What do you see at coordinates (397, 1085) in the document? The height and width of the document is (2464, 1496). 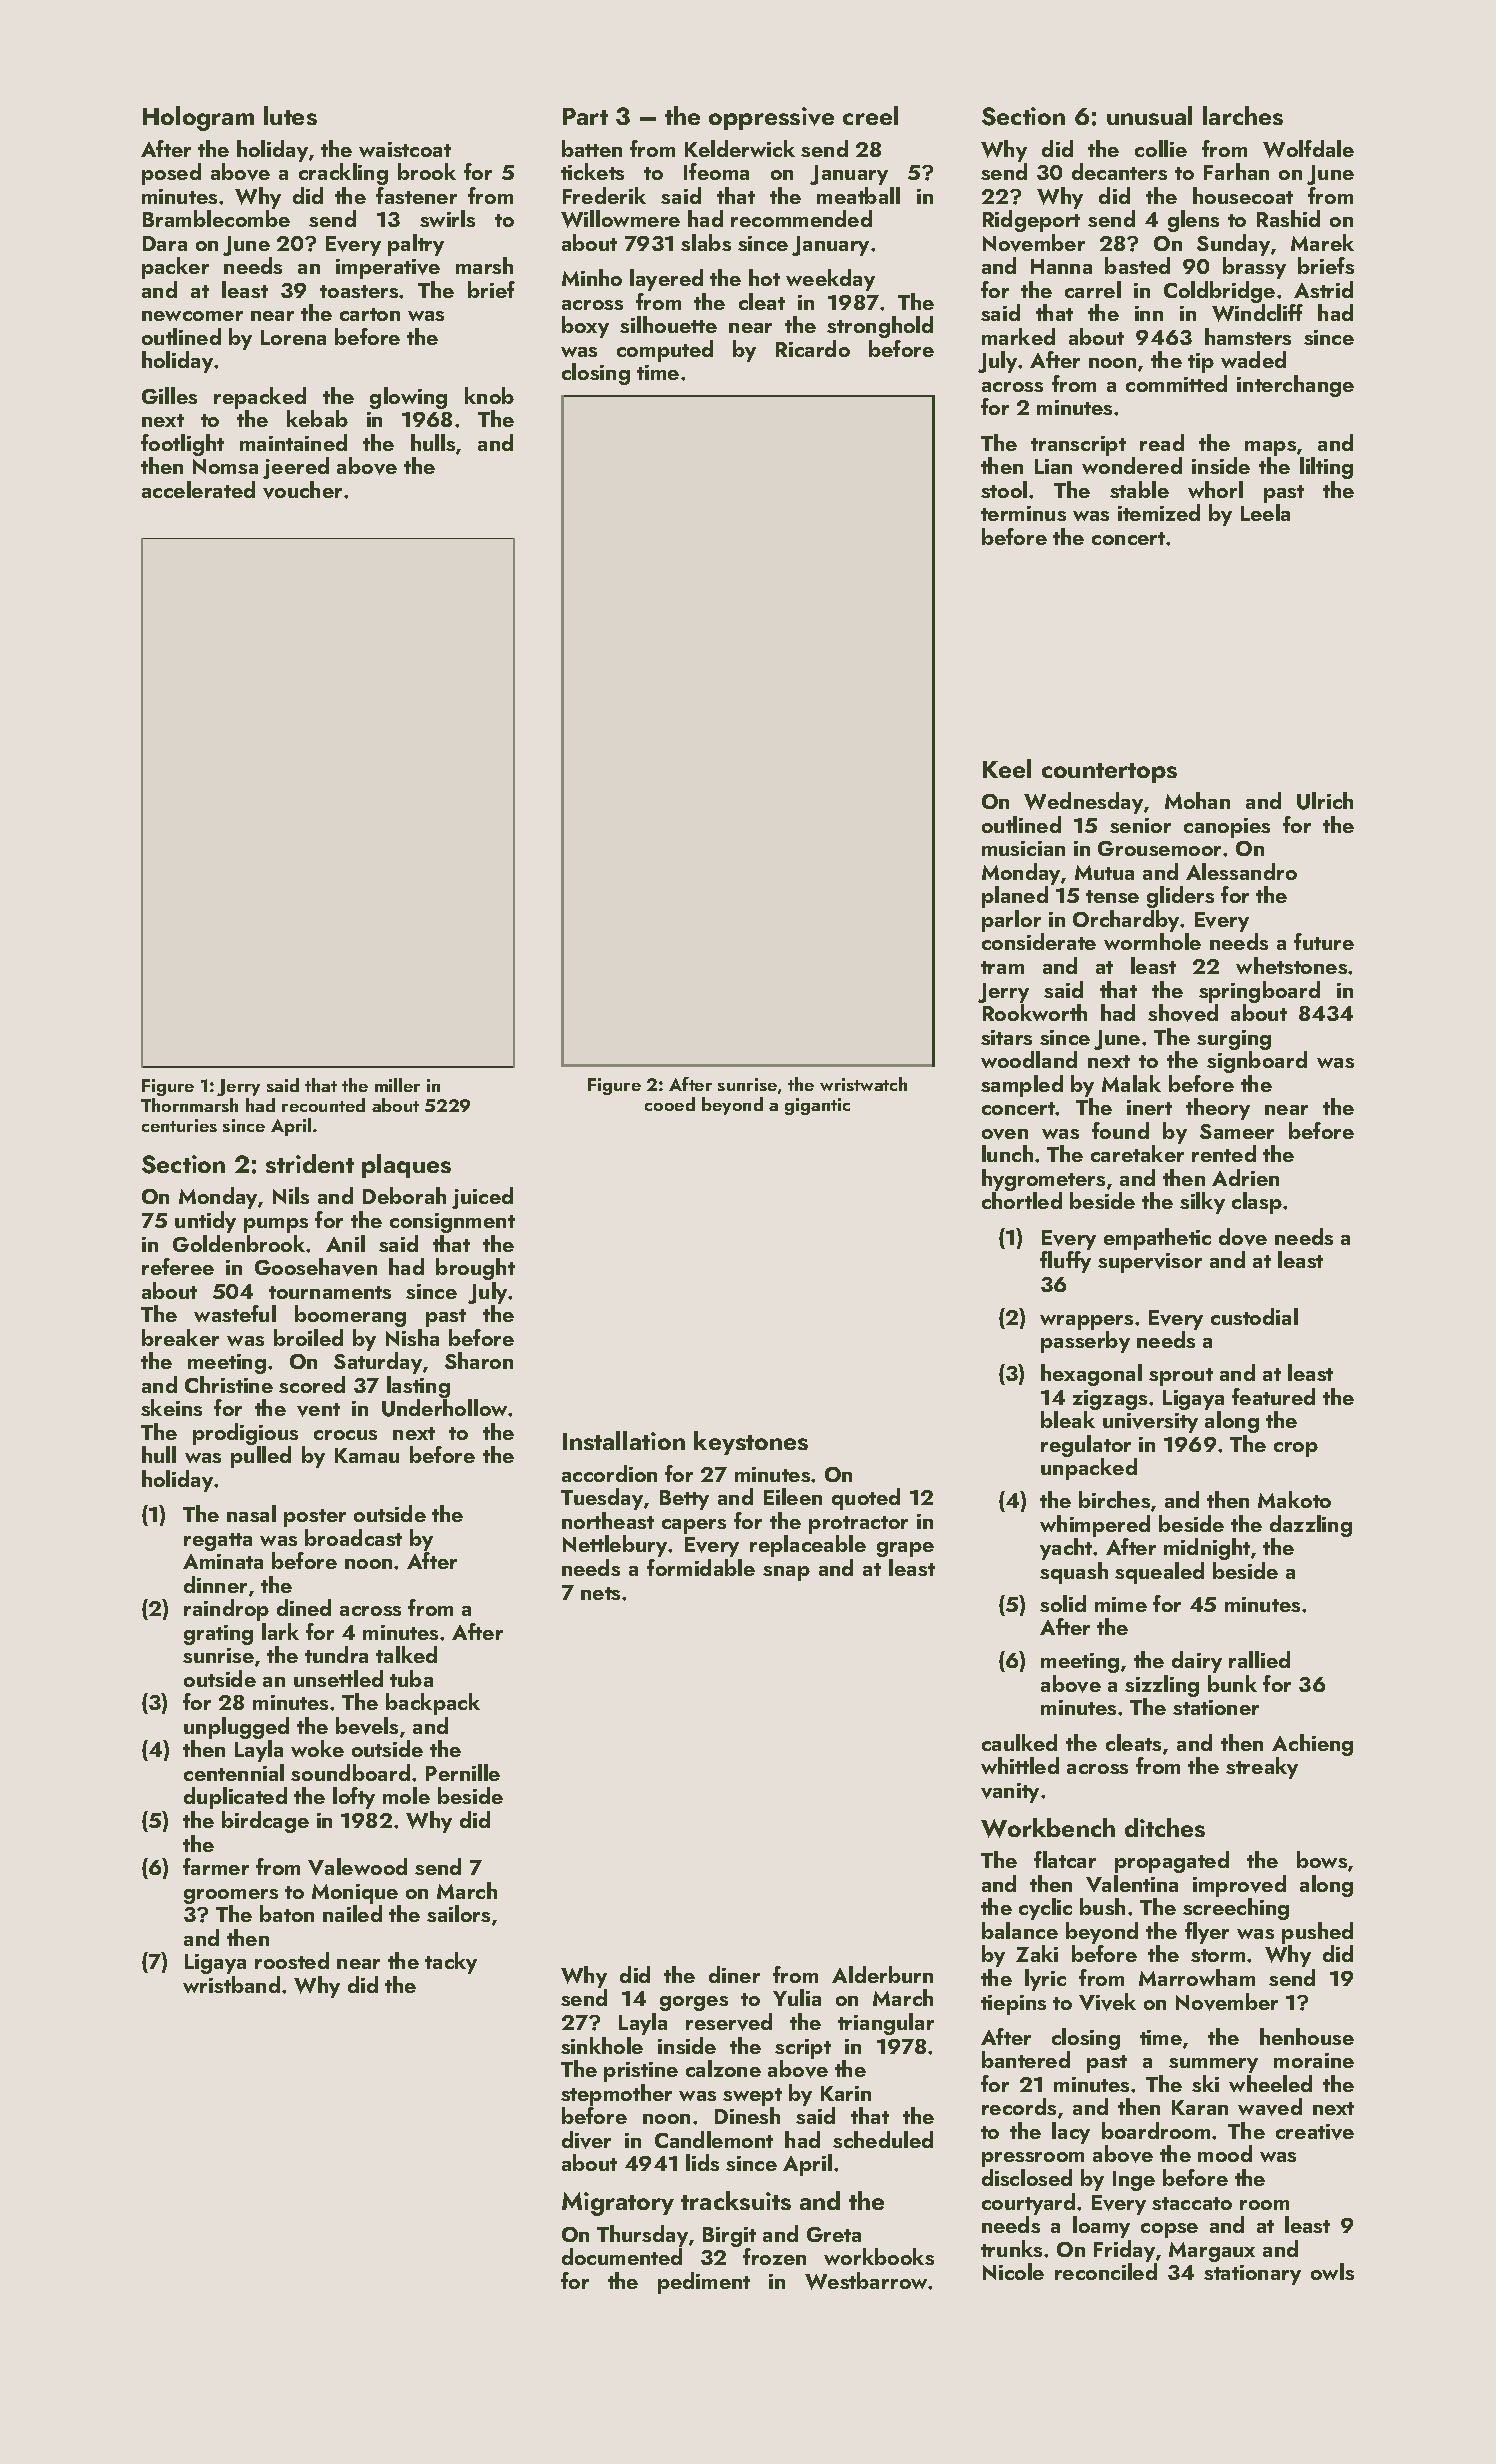 I see `miller` at bounding box center [397, 1085].
